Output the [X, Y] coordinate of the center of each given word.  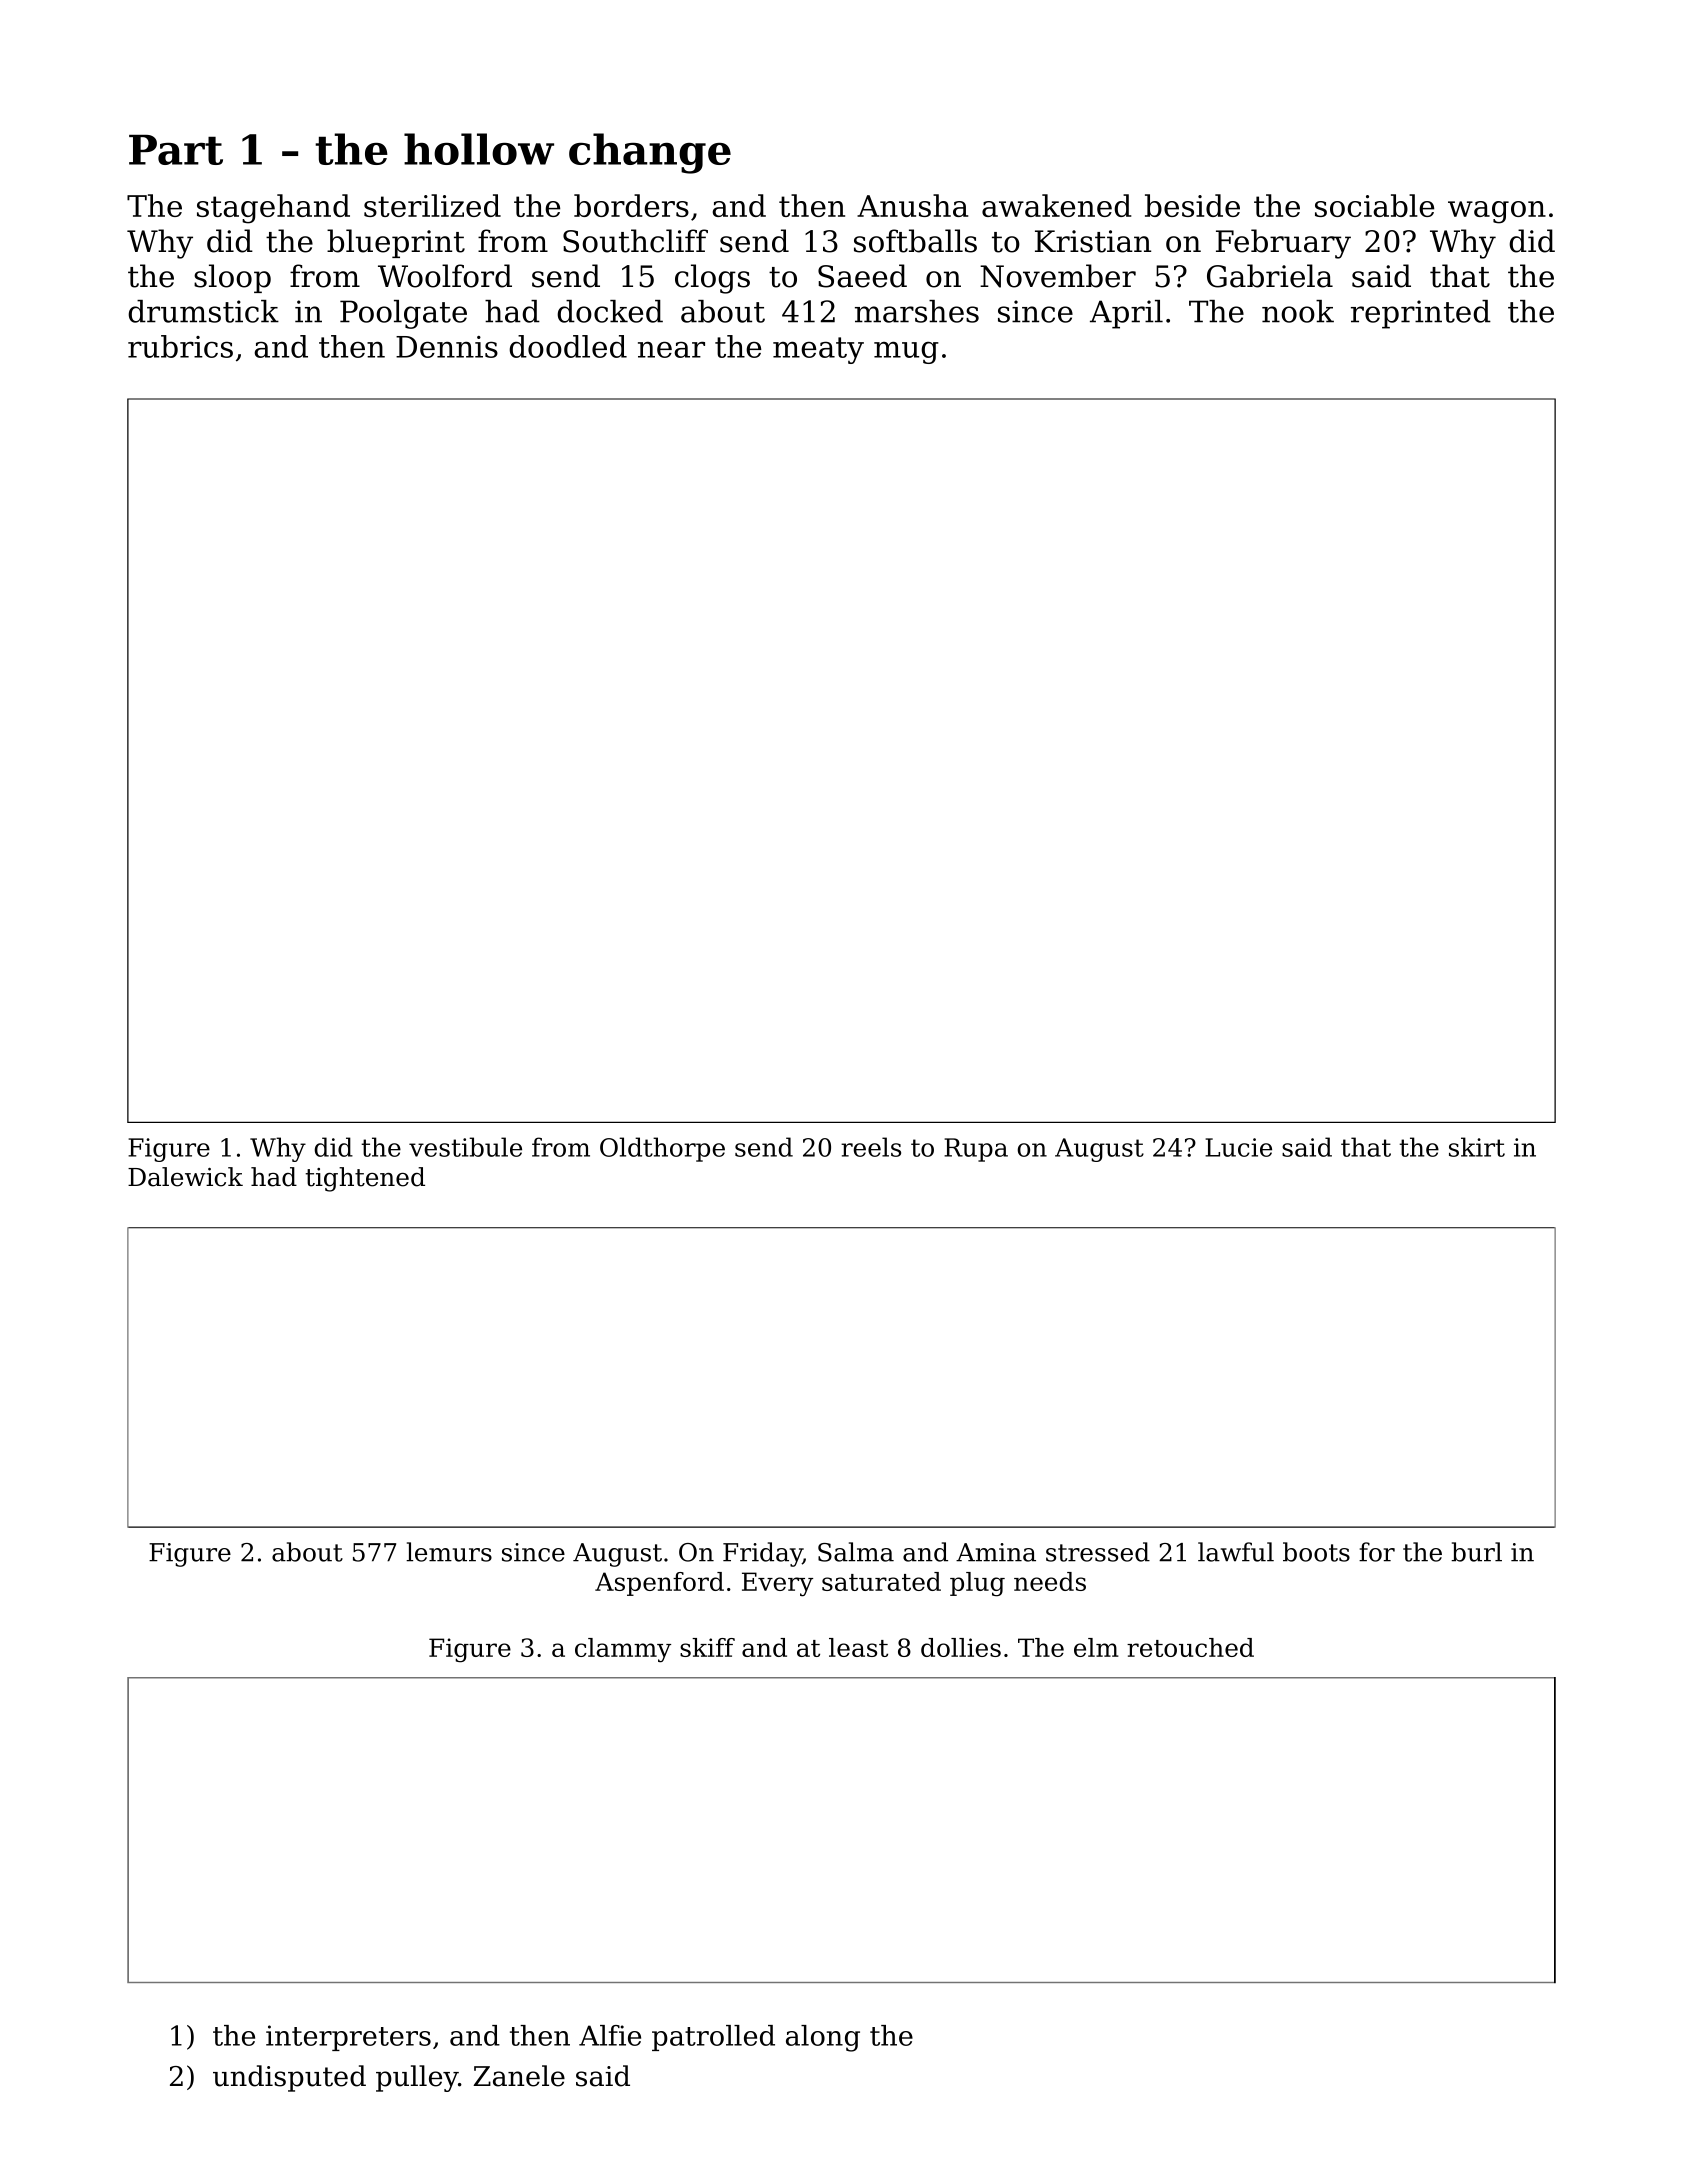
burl [1476, 1552]
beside [1192, 205]
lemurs [449, 1552]
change [650, 153]
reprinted [1421, 314]
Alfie [610, 2035]
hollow [479, 149]
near [671, 349]
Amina [996, 1552]
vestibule [465, 1147]
